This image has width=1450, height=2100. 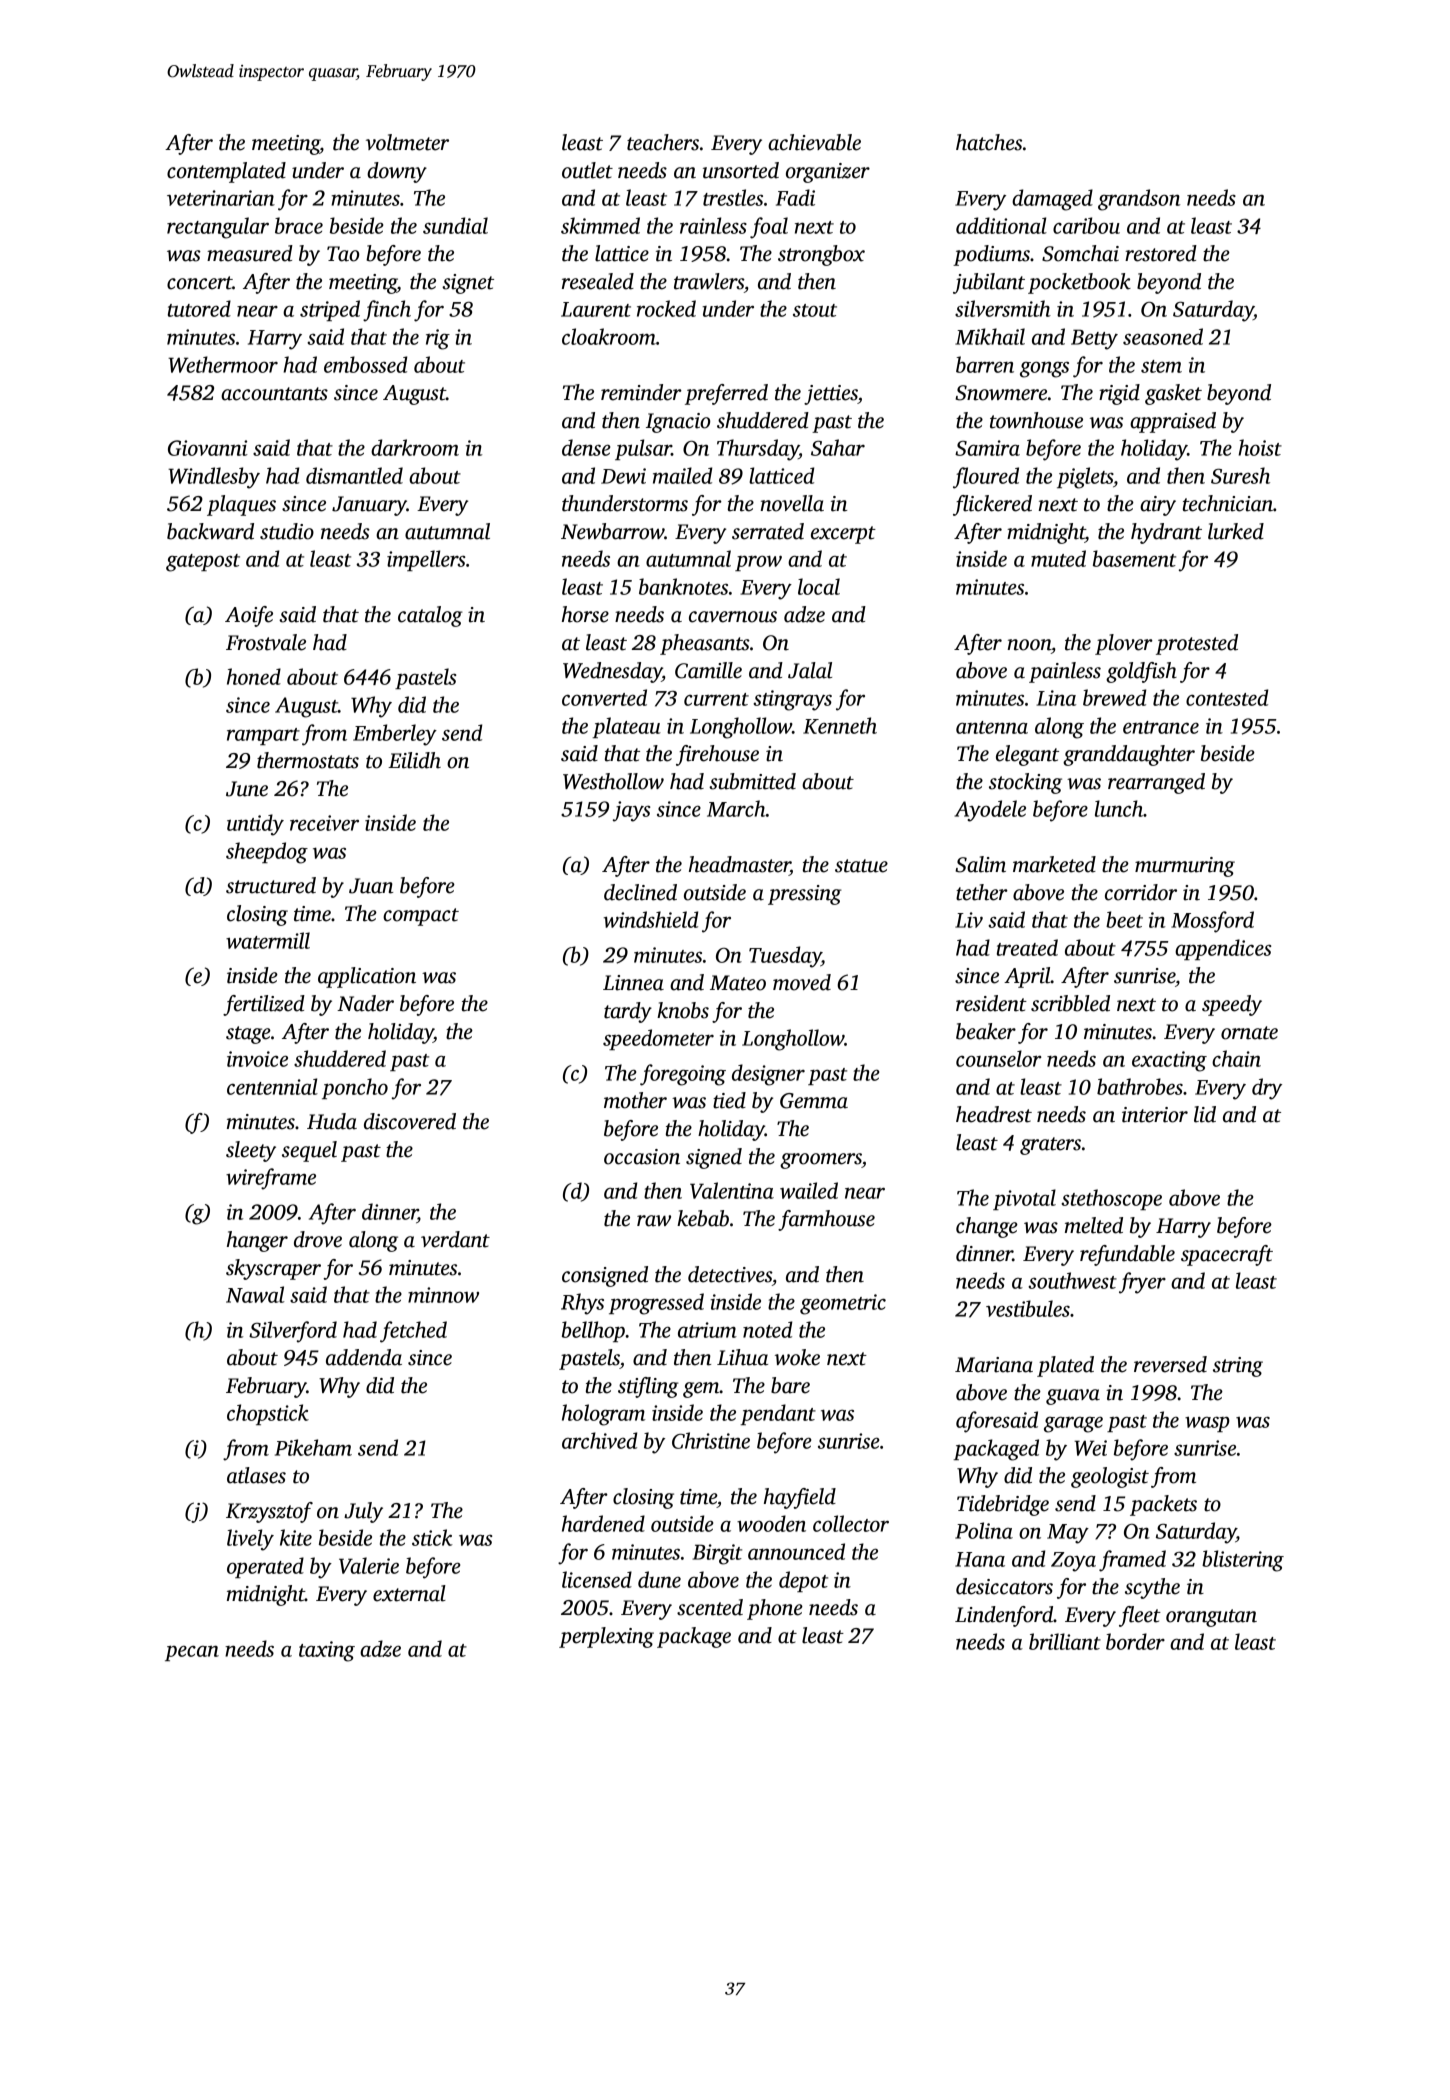 I want to click on border, so click(x=1135, y=1641).
